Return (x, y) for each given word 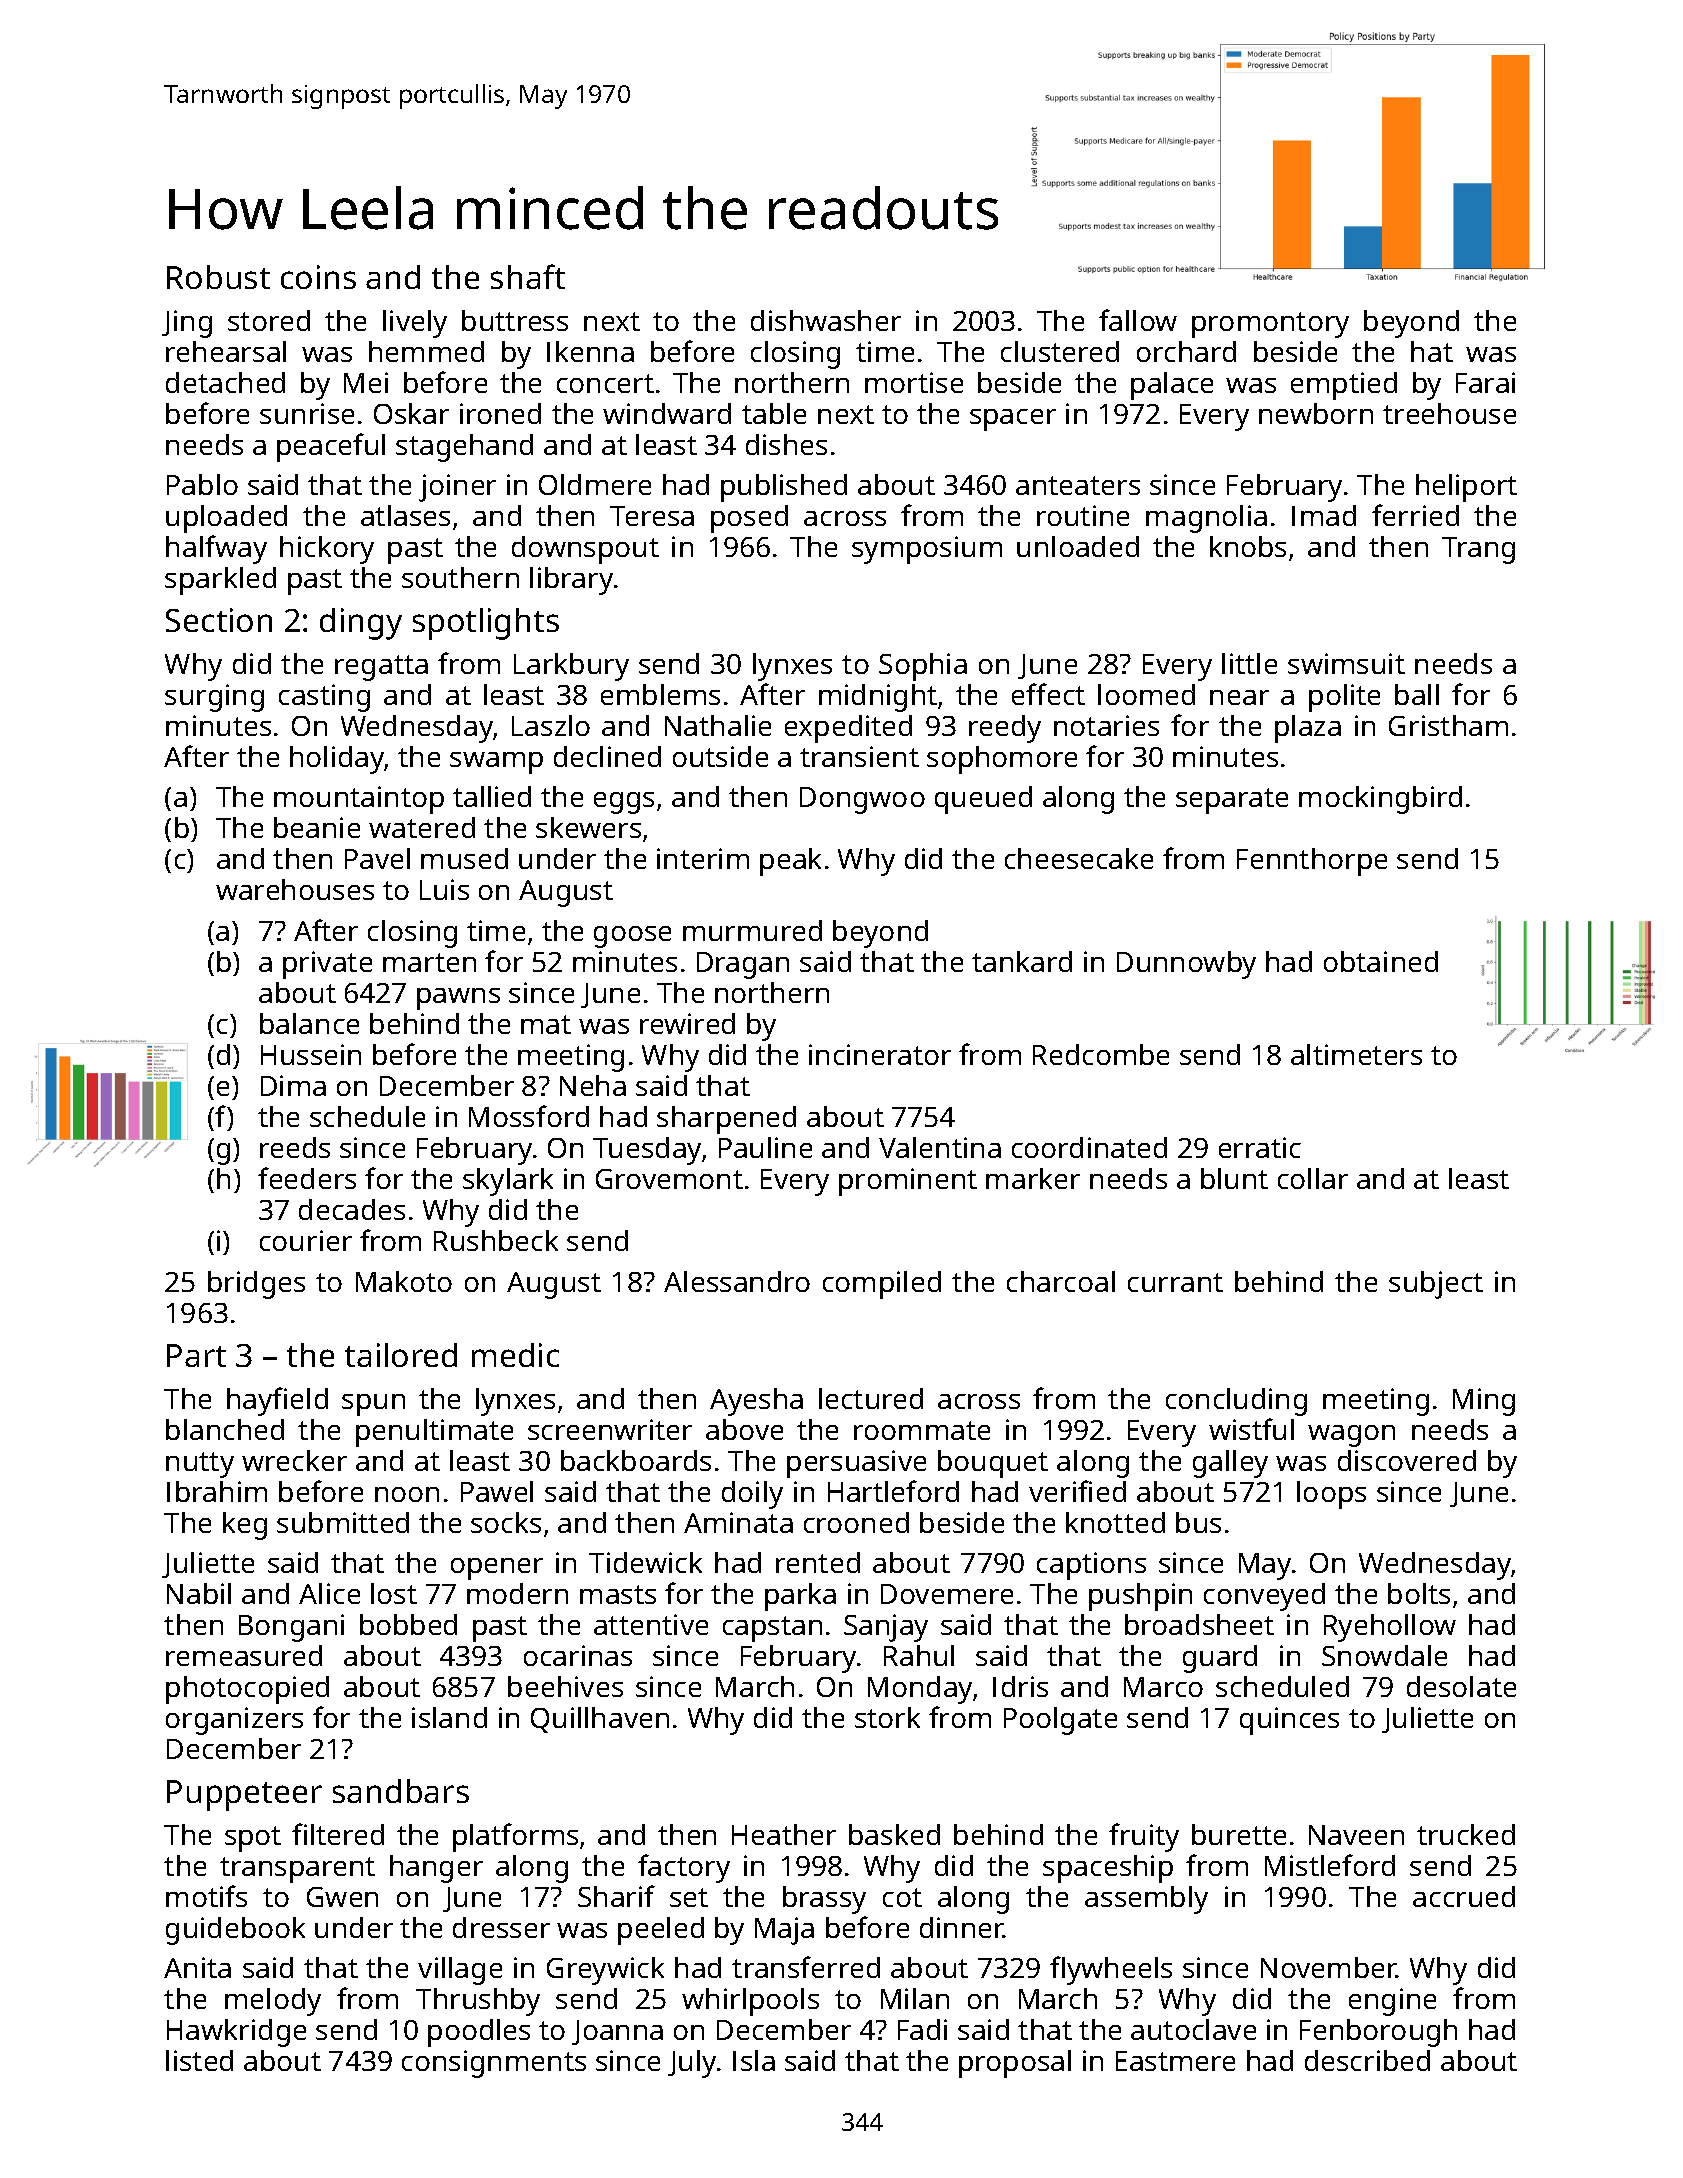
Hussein (311, 1054)
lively (415, 324)
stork (887, 1717)
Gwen (342, 1897)
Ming (1484, 1402)
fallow (1138, 320)
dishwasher (826, 320)
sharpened (726, 1120)
